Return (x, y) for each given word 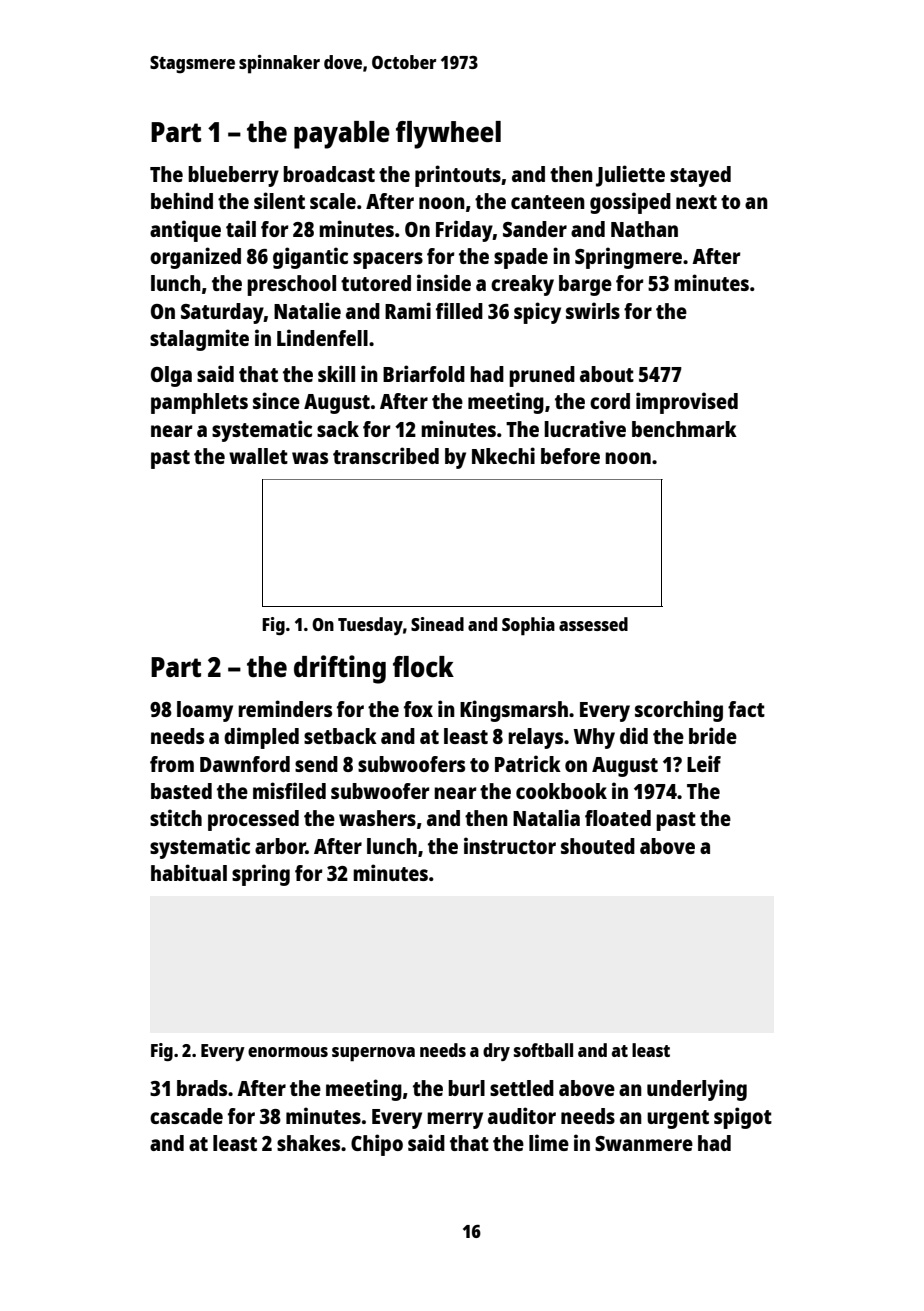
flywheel (448, 135)
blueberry (233, 176)
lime (549, 1142)
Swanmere (644, 1143)
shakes (308, 1143)
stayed (700, 176)
